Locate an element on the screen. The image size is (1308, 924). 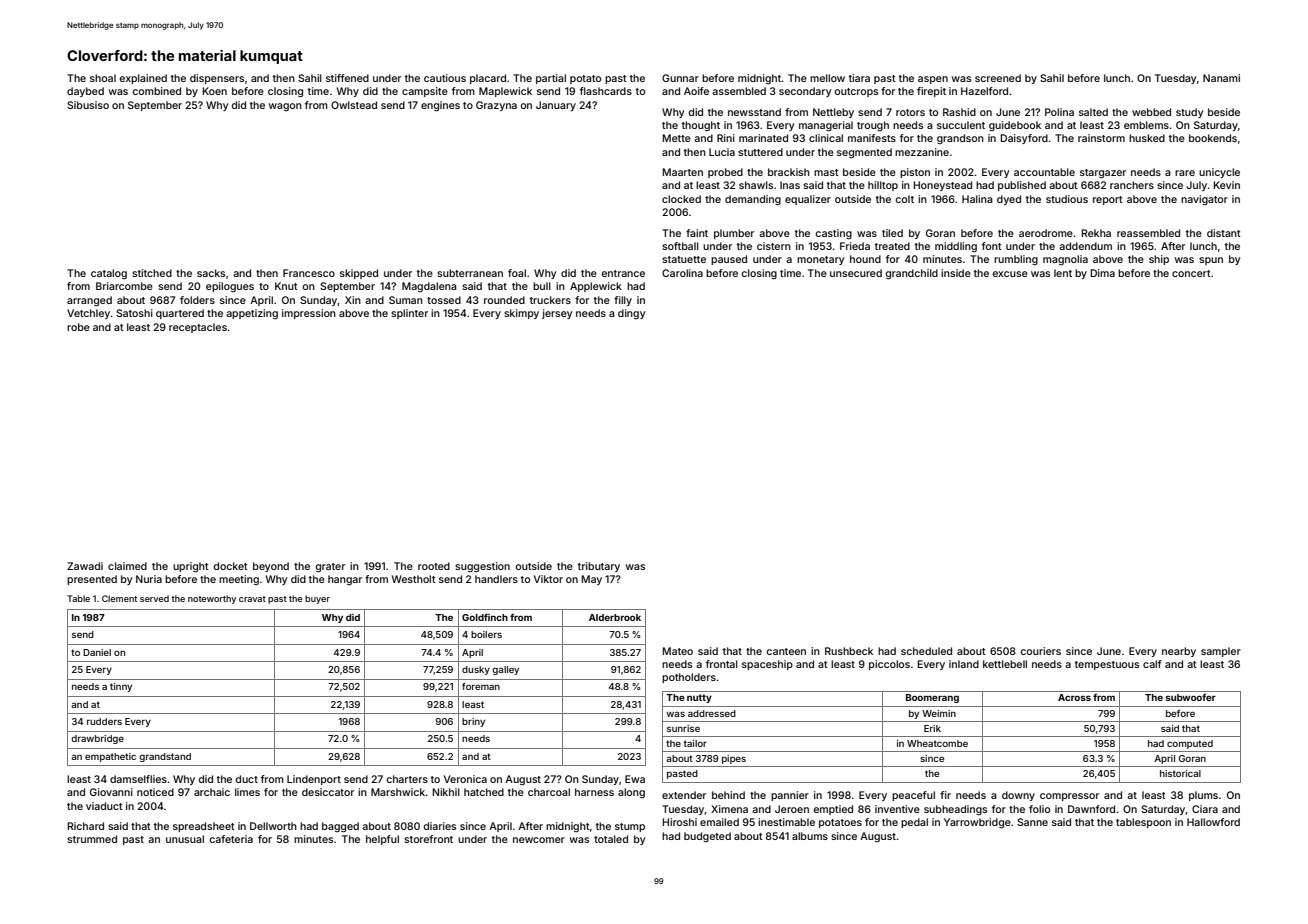
dingy is located at coordinates (632, 314).
